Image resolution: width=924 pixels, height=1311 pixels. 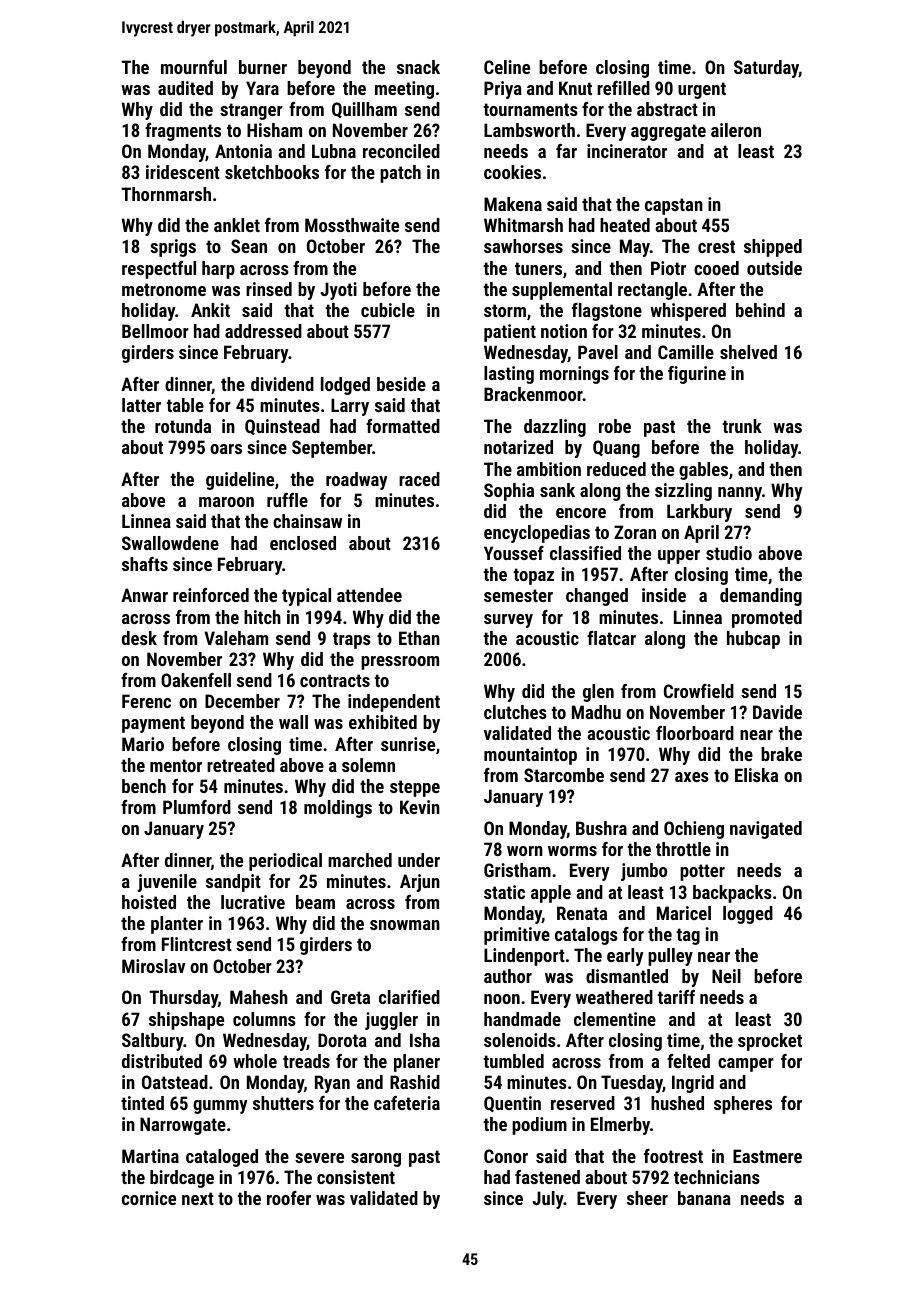 I want to click on July, so click(x=548, y=1200).
